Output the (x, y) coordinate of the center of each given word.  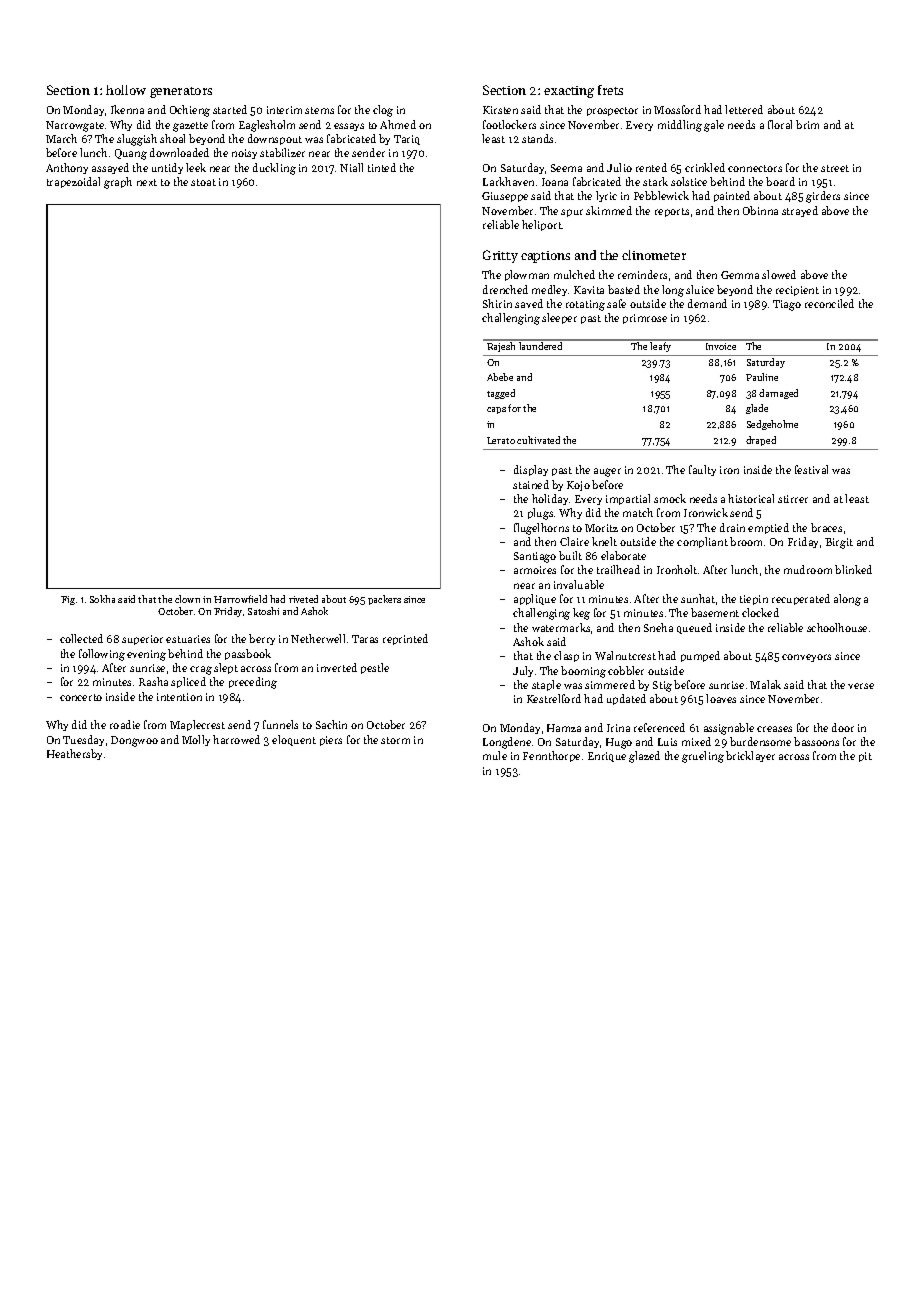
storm (395, 740)
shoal (172, 138)
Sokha (102, 599)
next (147, 182)
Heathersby (74, 754)
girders (823, 197)
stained (531, 484)
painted (732, 196)
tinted (382, 167)
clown (187, 599)
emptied (768, 528)
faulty (702, 470)
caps (496, 410)
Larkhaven (508, 181)
